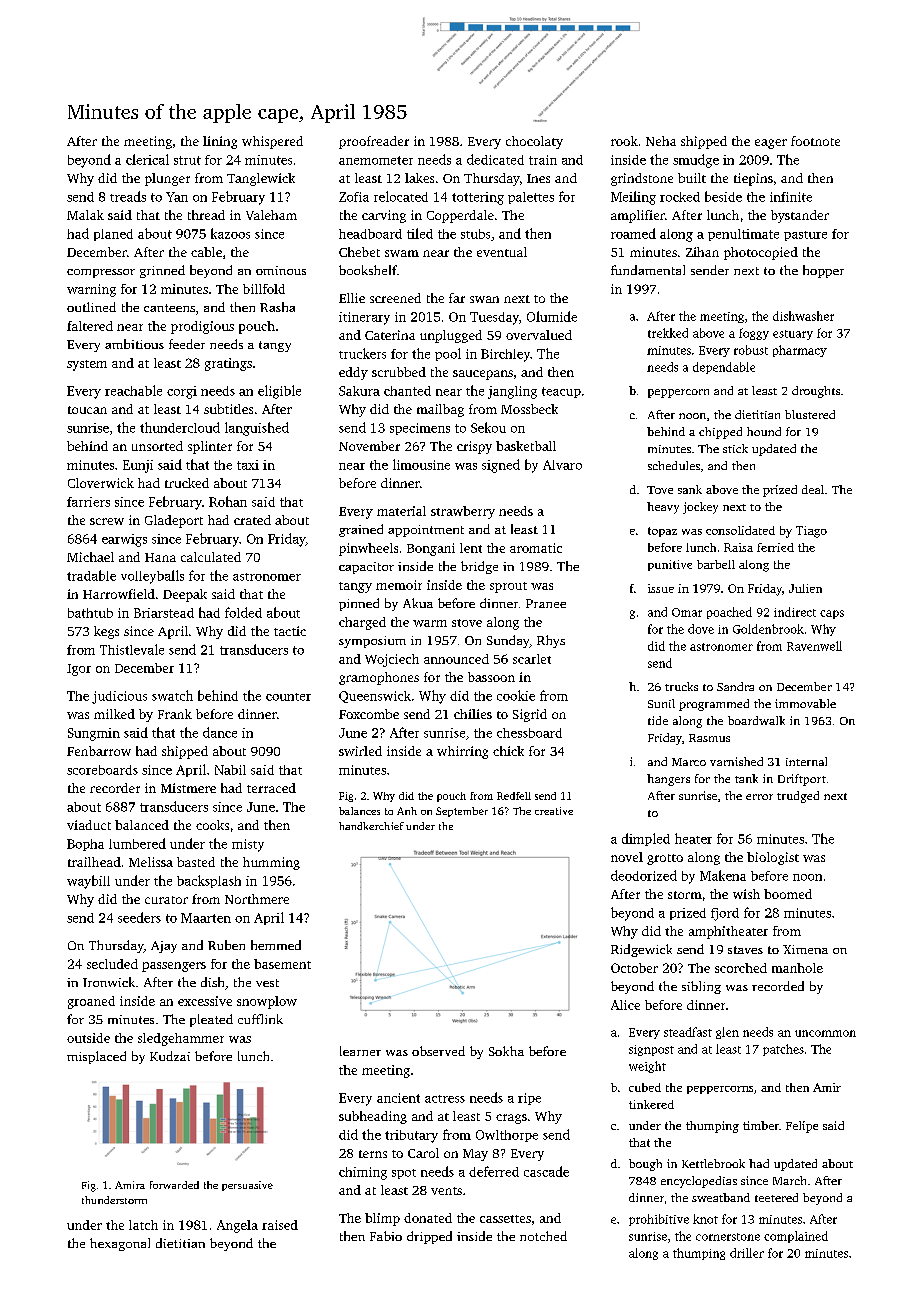  What do you see at coordinates (661, 141) in the page?
I see `Neha` at bounding box center [661, 141].
